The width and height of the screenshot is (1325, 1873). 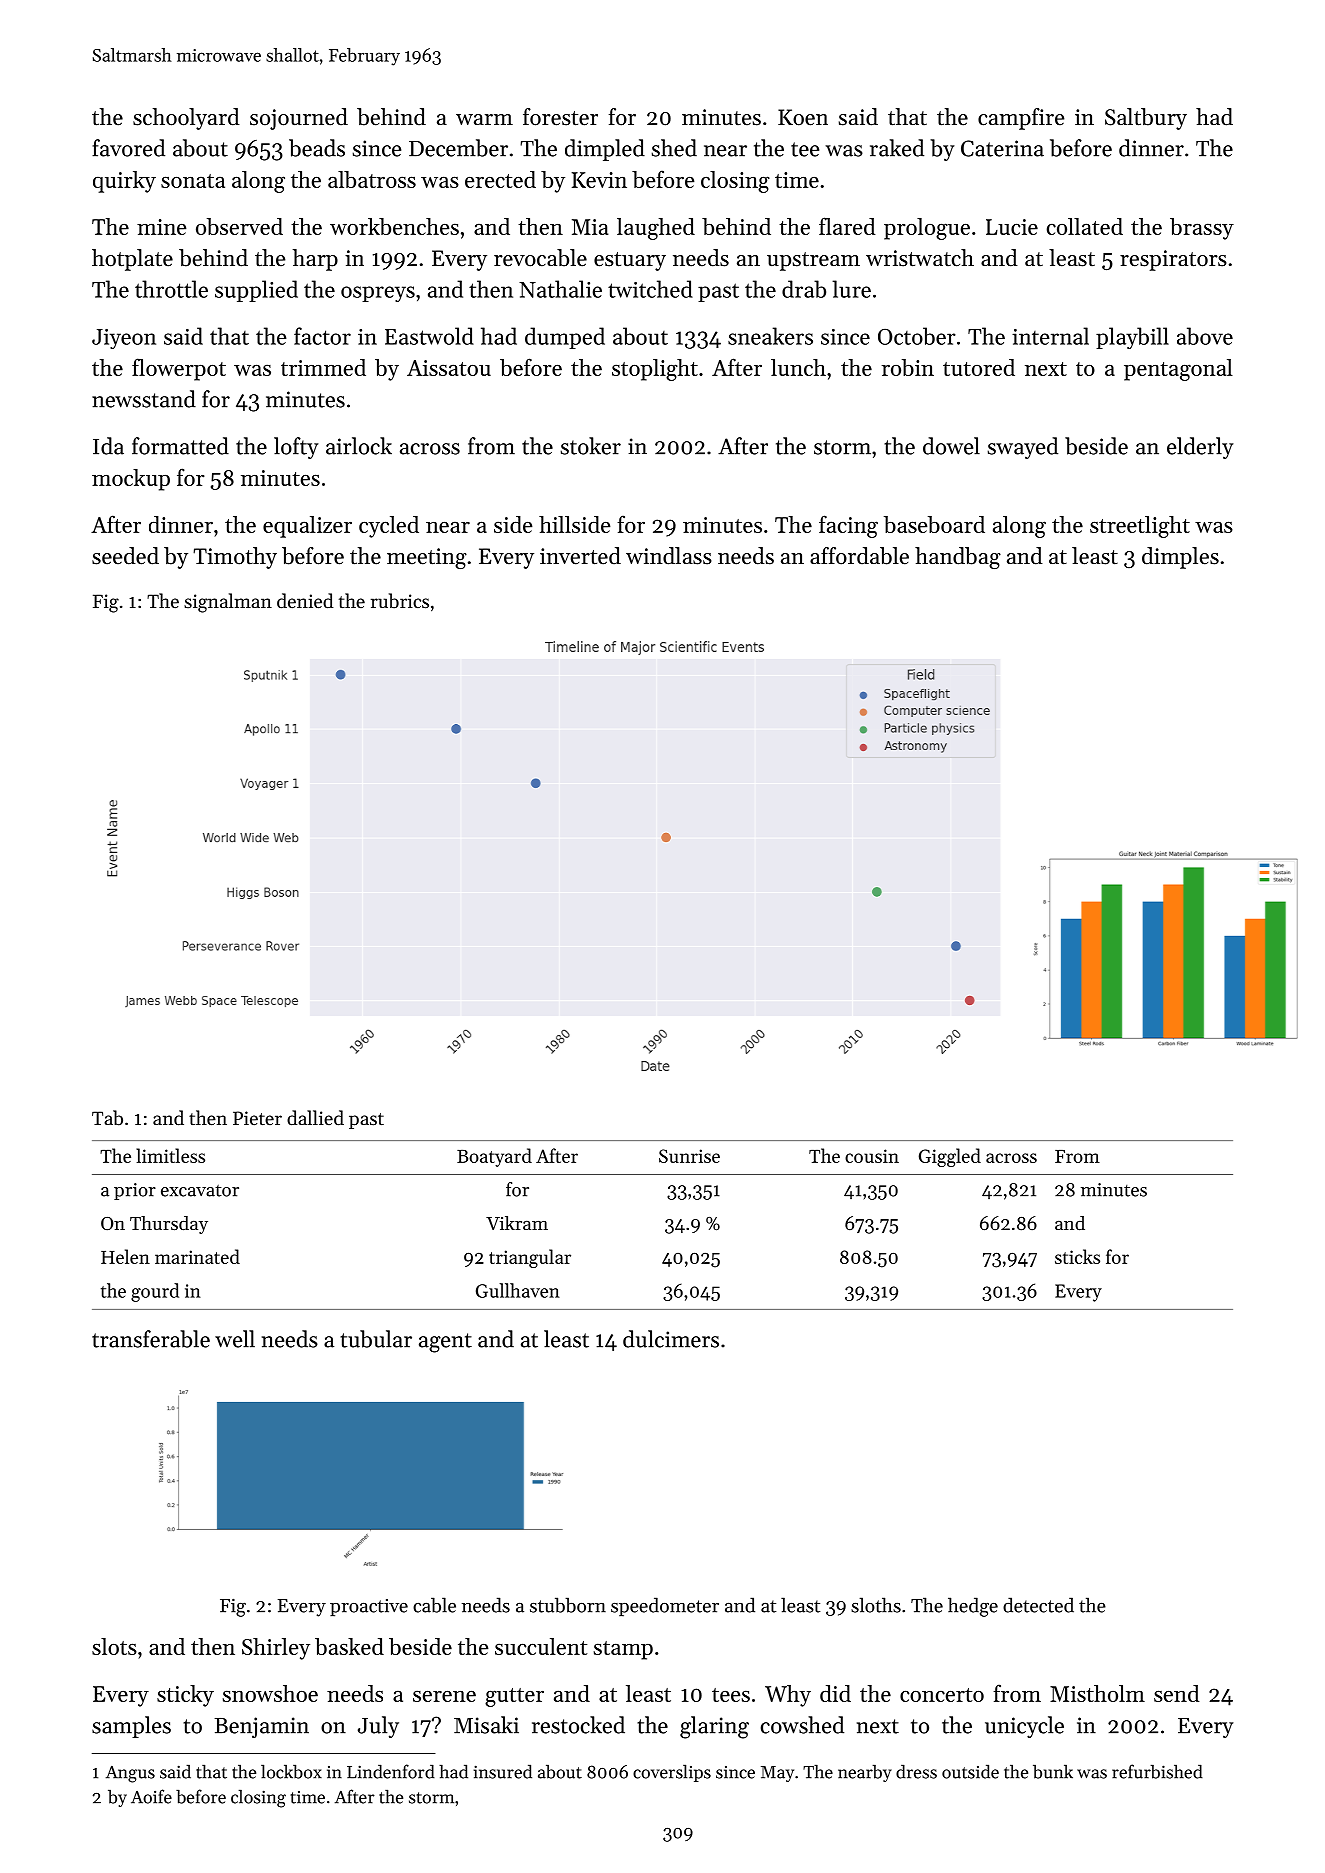 What do you see at coordinates (170, 1155) in the screenshot?
I see `limitless` at bounding box center [170, 1155].
